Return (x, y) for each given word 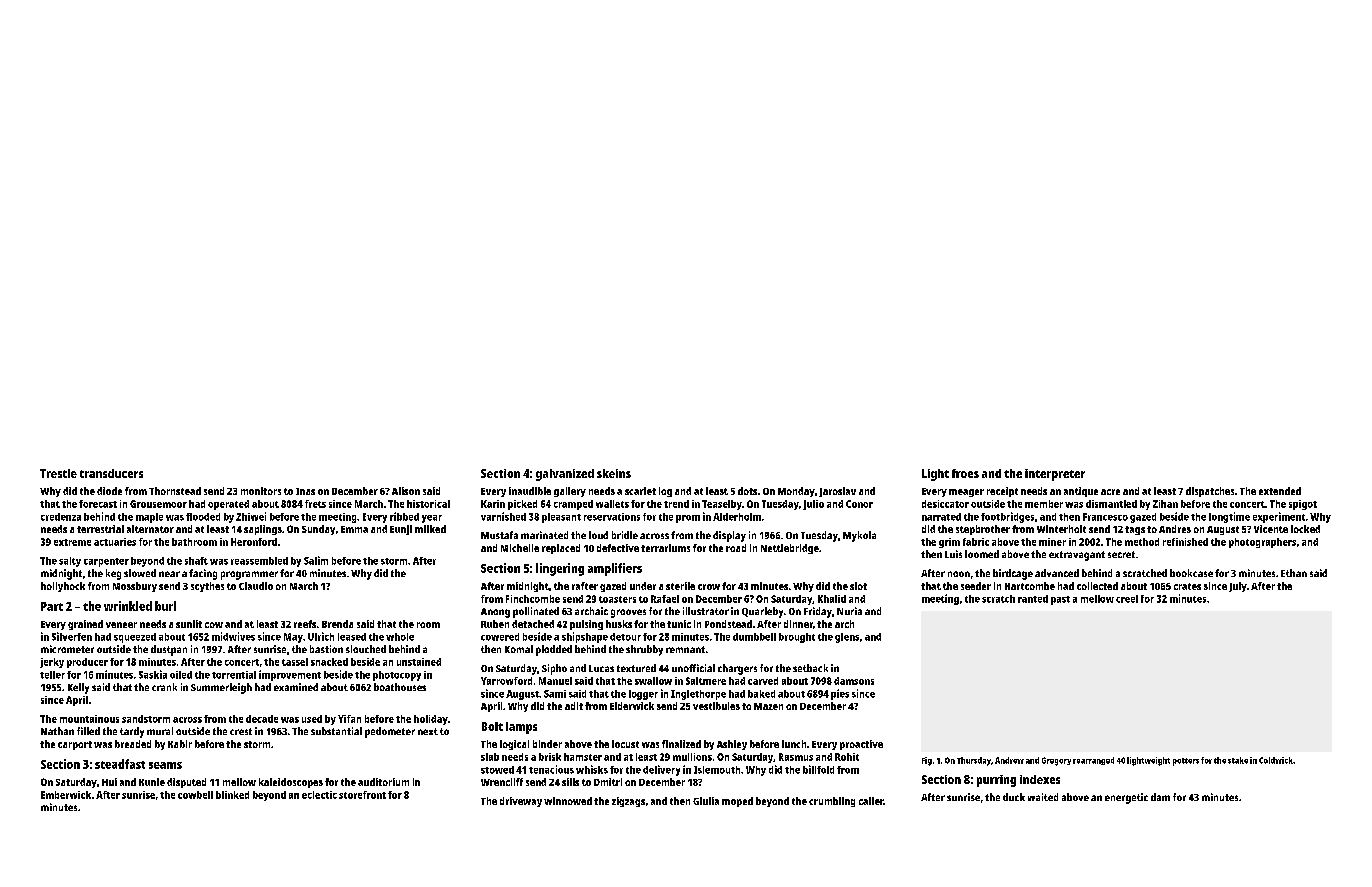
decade (262, 719)
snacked (329, 662)
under (643, 586)
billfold (818, 769)
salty (70, 562)
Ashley (732, 745)
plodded (554, 650)
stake (1238, 760)
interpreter (1055, 475)
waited (1043, 797)
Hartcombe (1030, 586)
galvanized (565, 475)
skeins (614, 473)
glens (847, 638)
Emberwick (66, 795)
